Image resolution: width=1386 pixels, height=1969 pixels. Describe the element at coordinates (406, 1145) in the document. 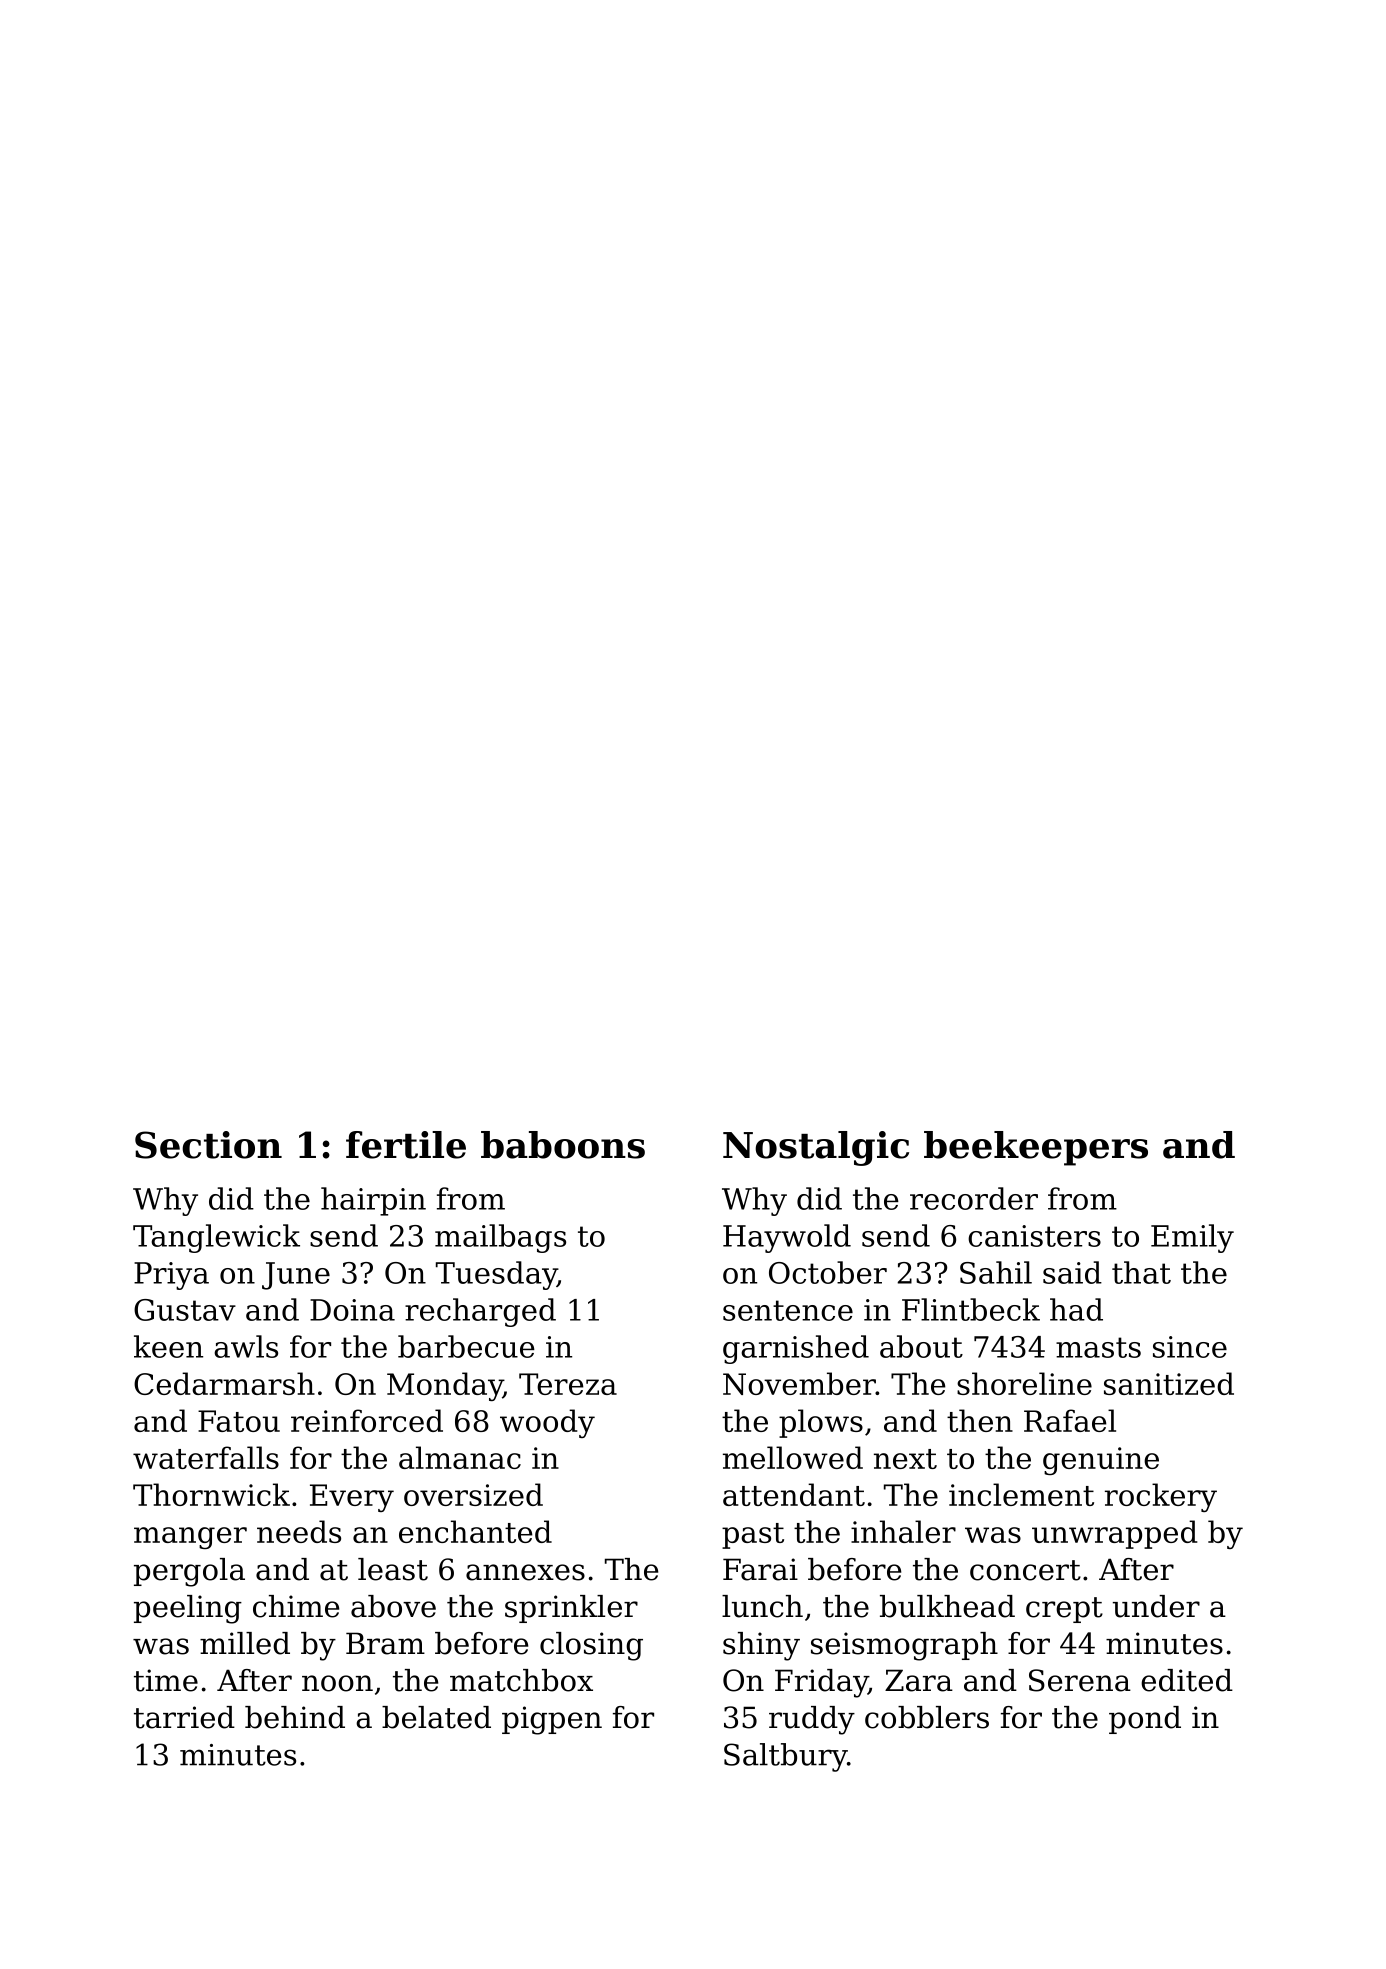

I see `fertile` at that location.
